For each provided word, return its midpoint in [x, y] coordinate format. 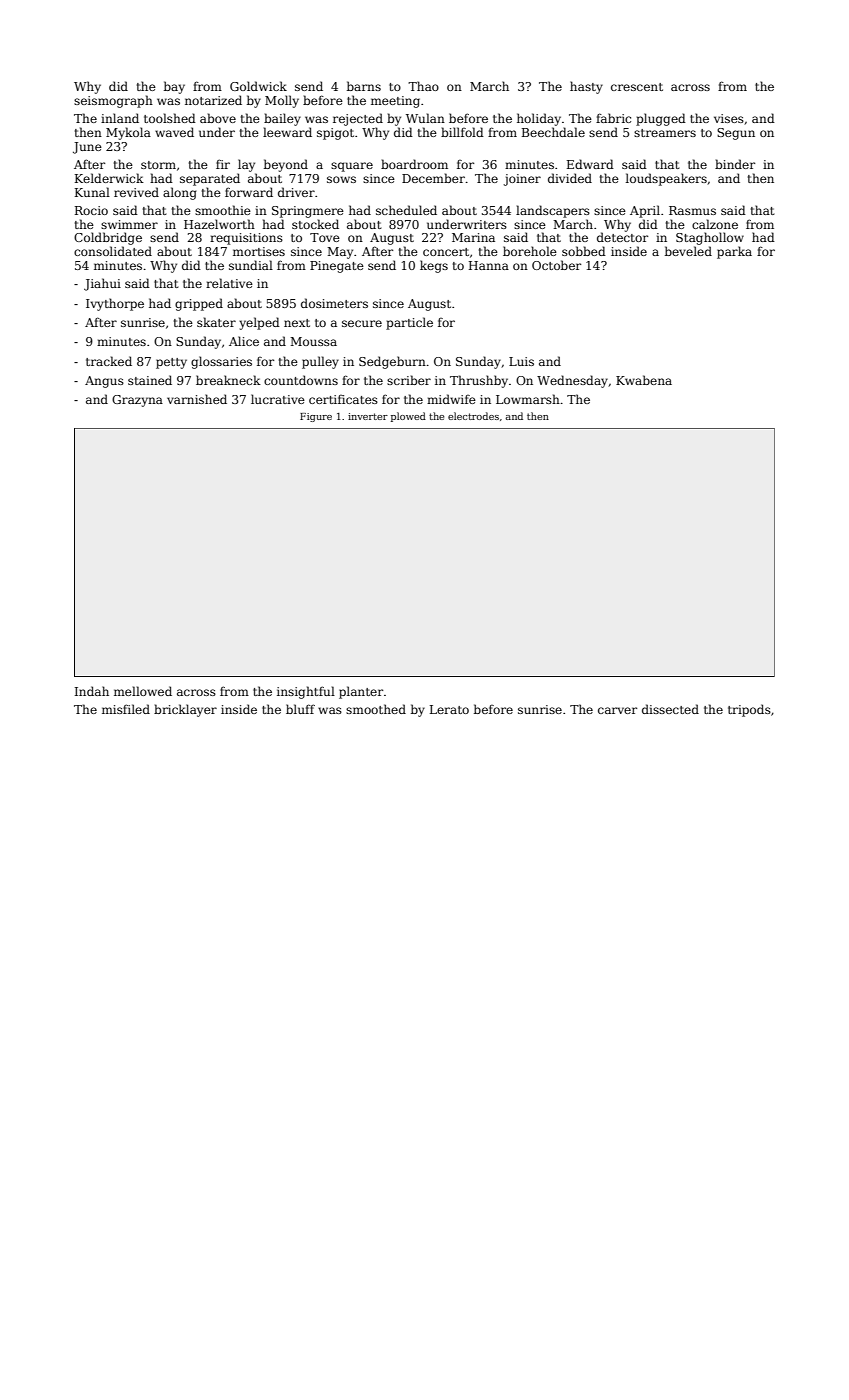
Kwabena [644, 380]
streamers [665, 133]
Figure [316, 417]
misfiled [126, 709]
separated [210, 179]
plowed [408, 417]
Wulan [425, 118]
